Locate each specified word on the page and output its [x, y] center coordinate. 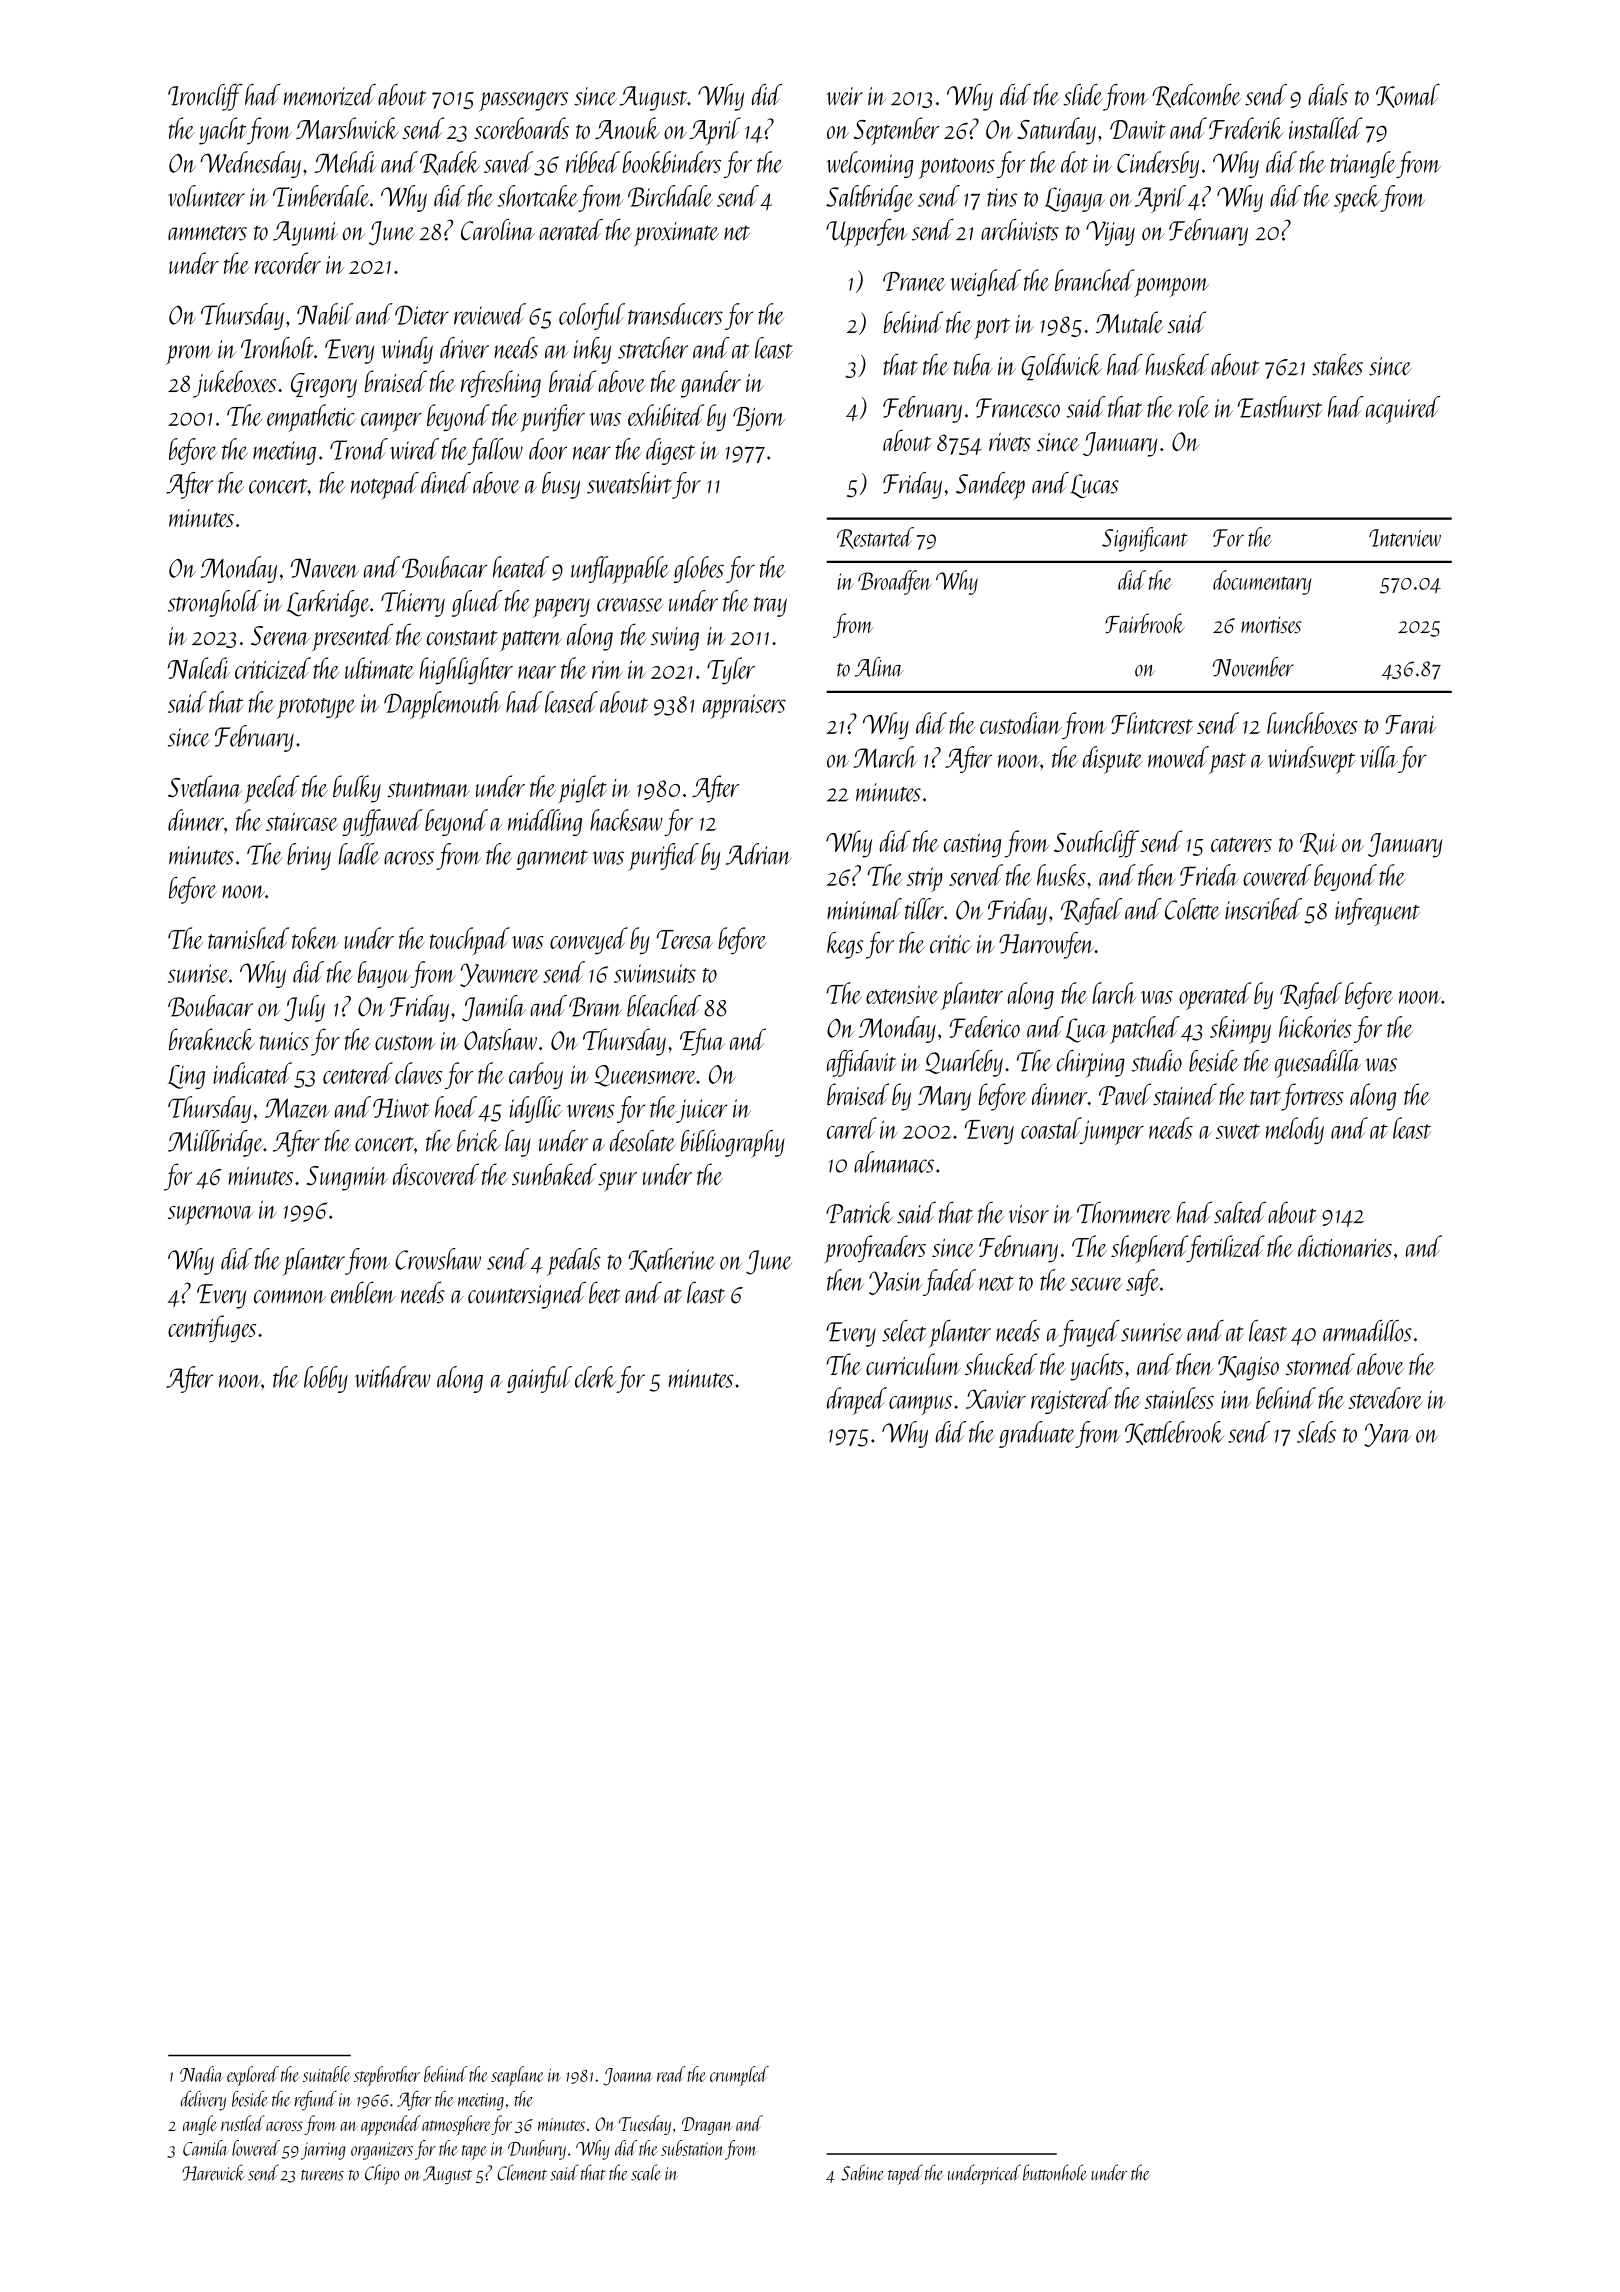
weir [844, 96]
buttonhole [1055, 2172]
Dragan [707, 2126]
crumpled [739, 2076]
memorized [330, 95]
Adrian [758, 854]
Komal [1408, 96]
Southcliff [1096, 844]
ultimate [379, 668]
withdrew [393, 1377]
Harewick [213, 2172]
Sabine [862, 2172]
